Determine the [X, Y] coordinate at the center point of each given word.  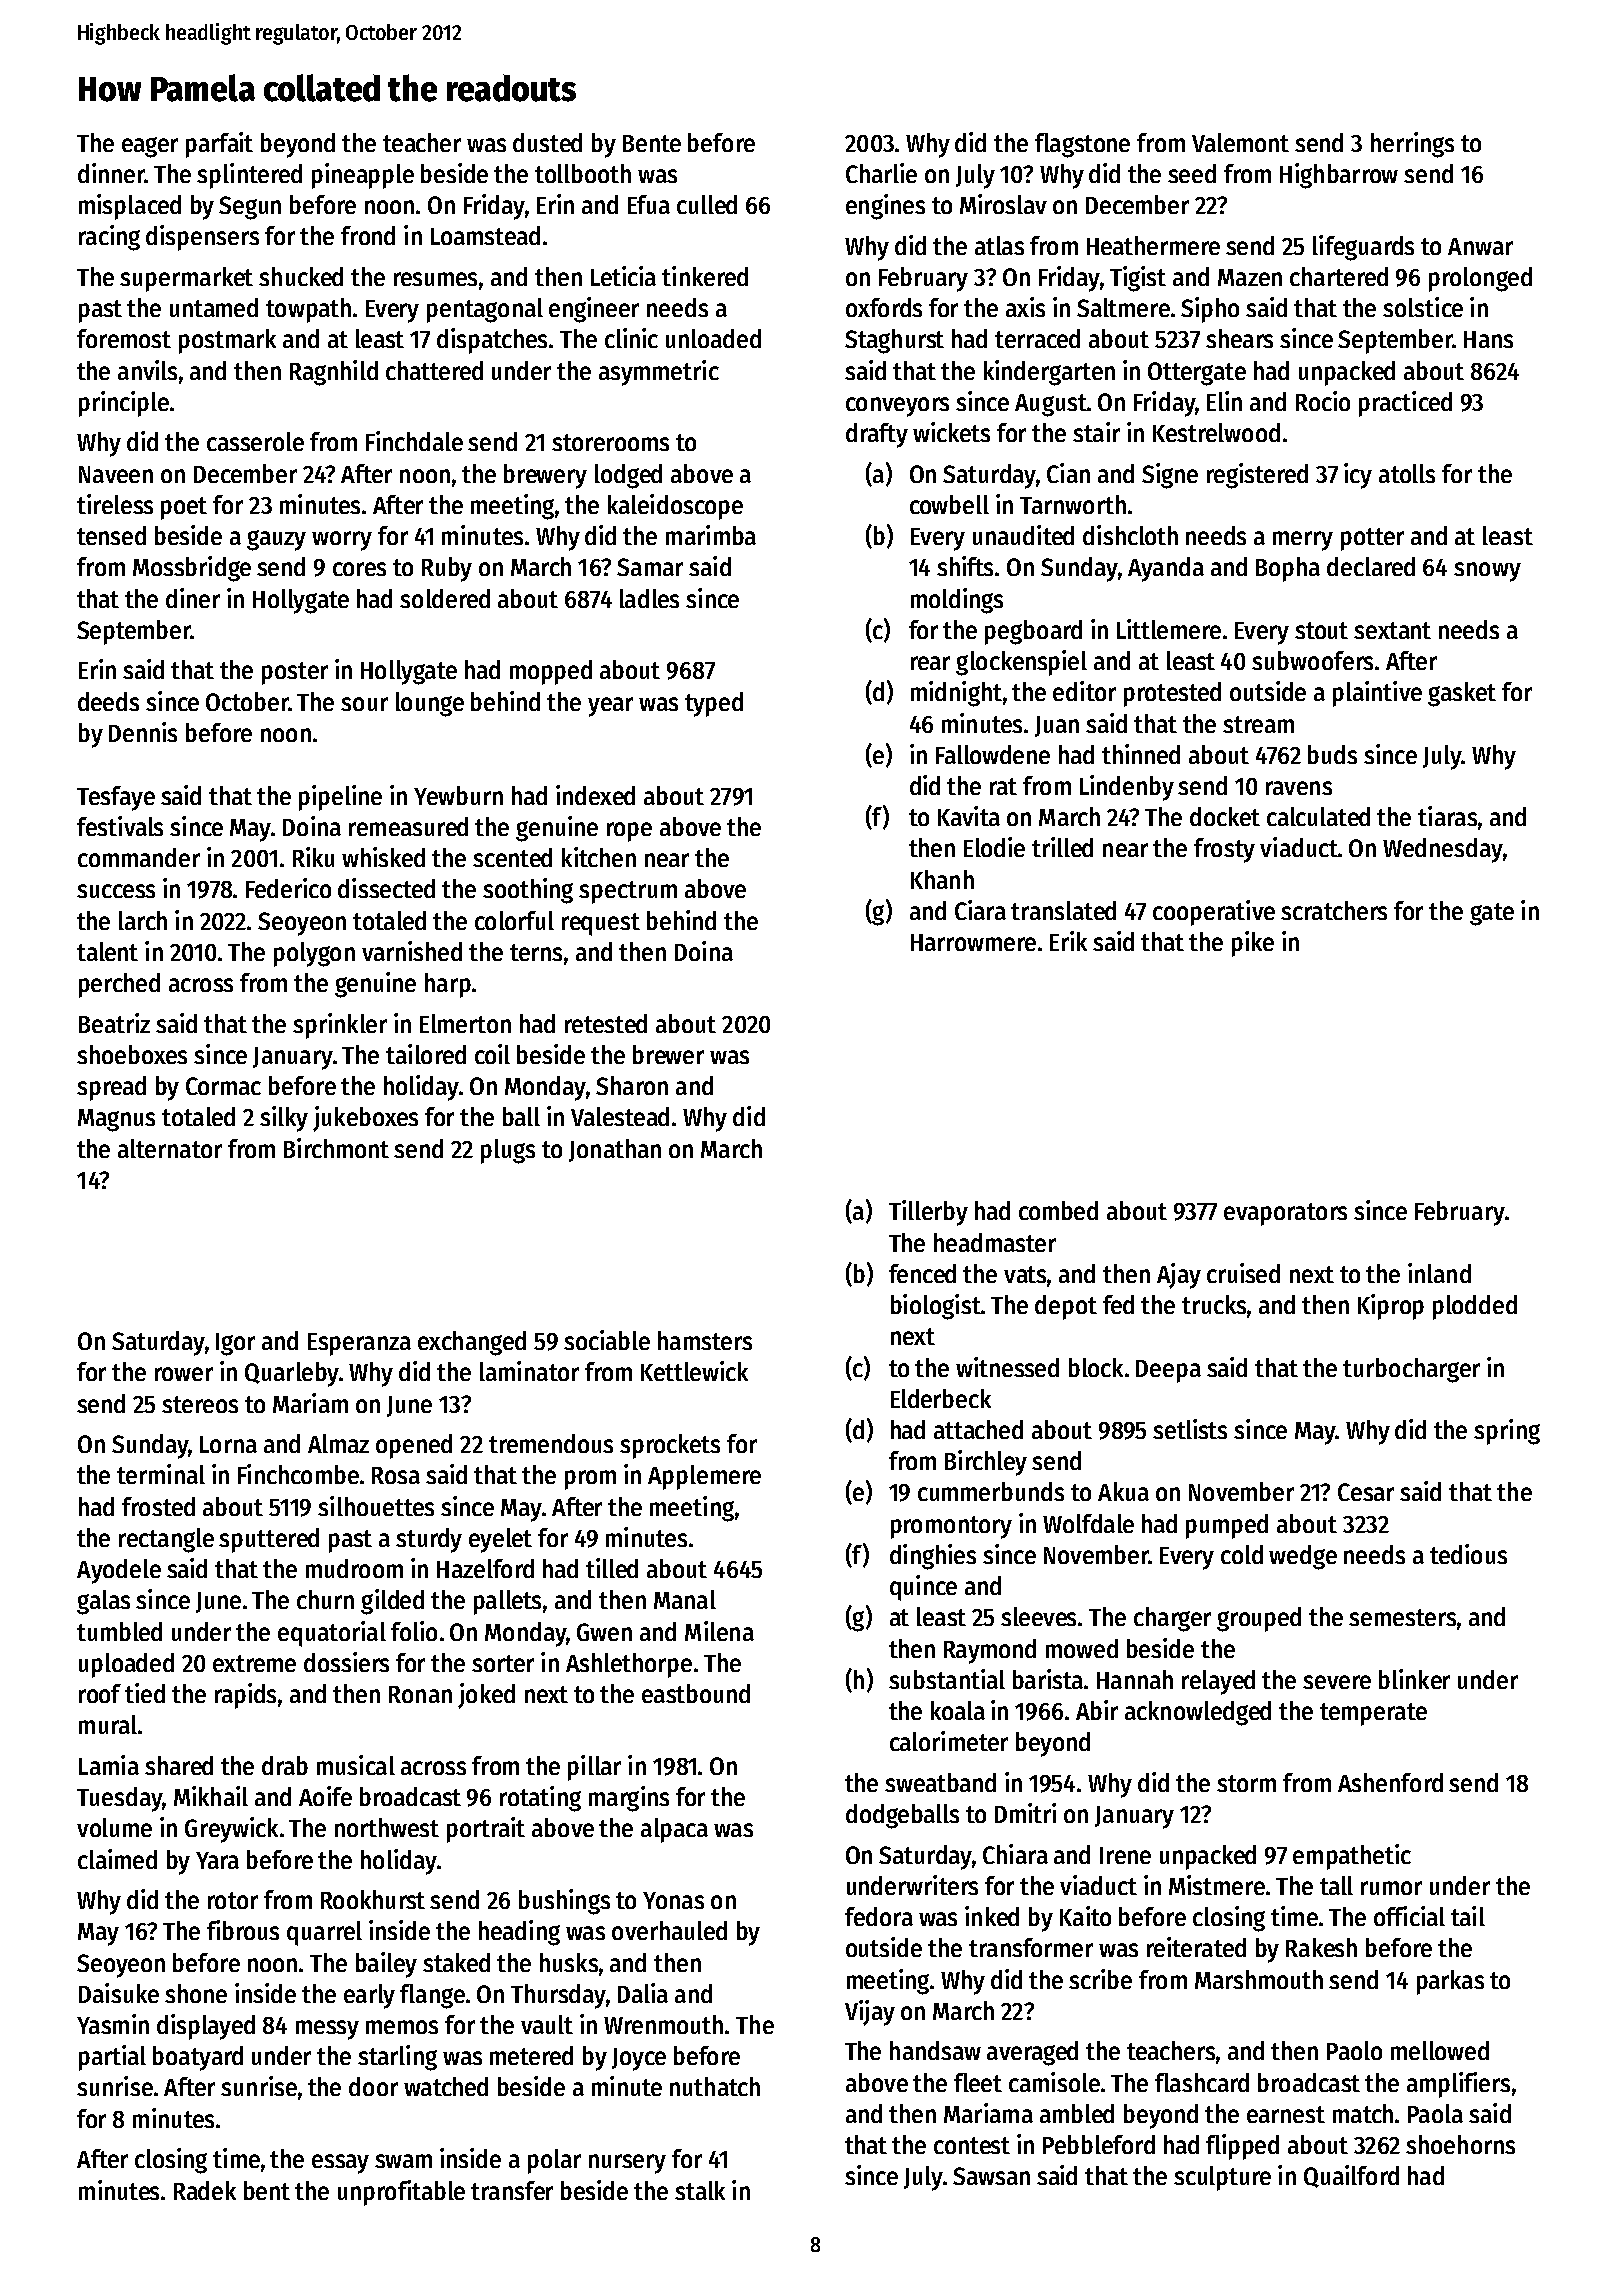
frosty [1224, 850]
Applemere [704, 1477]
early [369, 1996]
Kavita [969, 816]
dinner [111, 173]
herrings [1412, 145]
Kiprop [1391, 1307]
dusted [547, 142]
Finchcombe [298, 1474]
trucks [1214, 1304]
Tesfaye [116, 798]
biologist [936, 1307]
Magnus [116, 1120]
